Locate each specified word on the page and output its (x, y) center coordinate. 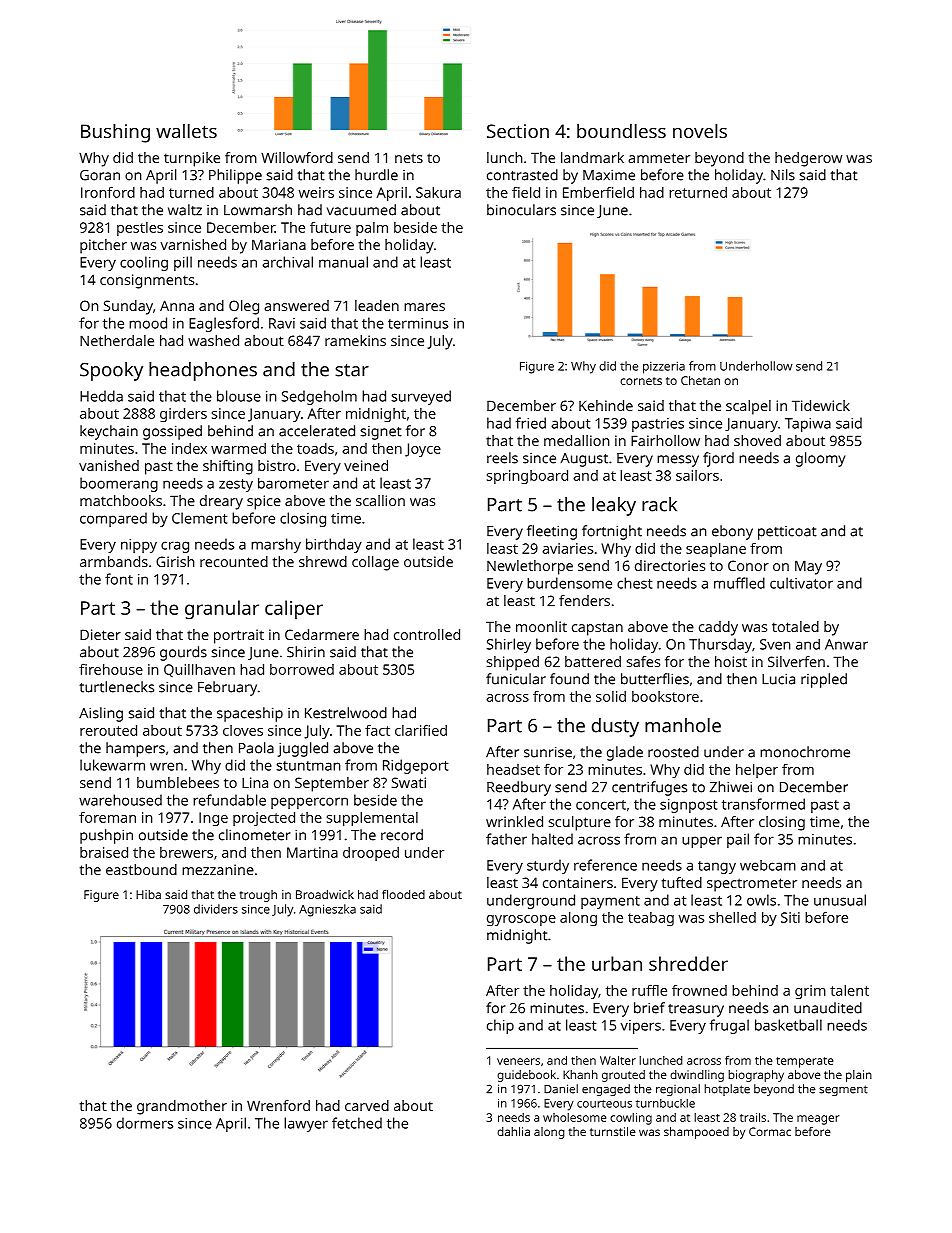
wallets (186, 131)
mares (424, 307)
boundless (621, 131)
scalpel (748, 407)
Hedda (101, 396)
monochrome (805, 752)
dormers (145, 1123)
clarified (421, 730)
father (506, 839)
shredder (688, 963)
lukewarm (112, 765)
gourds (183, 653)
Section (518, 131)
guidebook (526, 1076)
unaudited (828, 1008)
